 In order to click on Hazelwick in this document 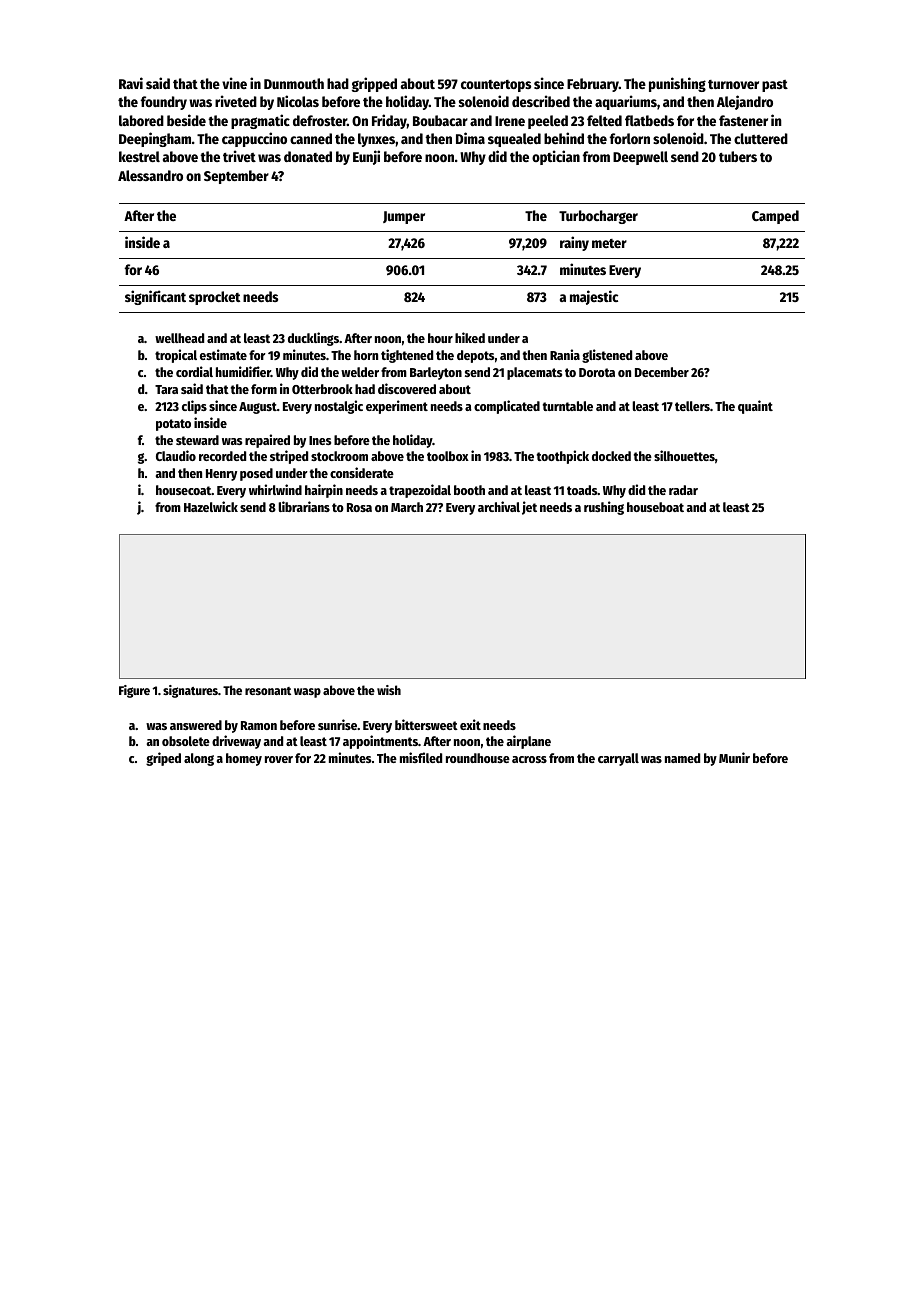, I will do `click(211, 506)`.
